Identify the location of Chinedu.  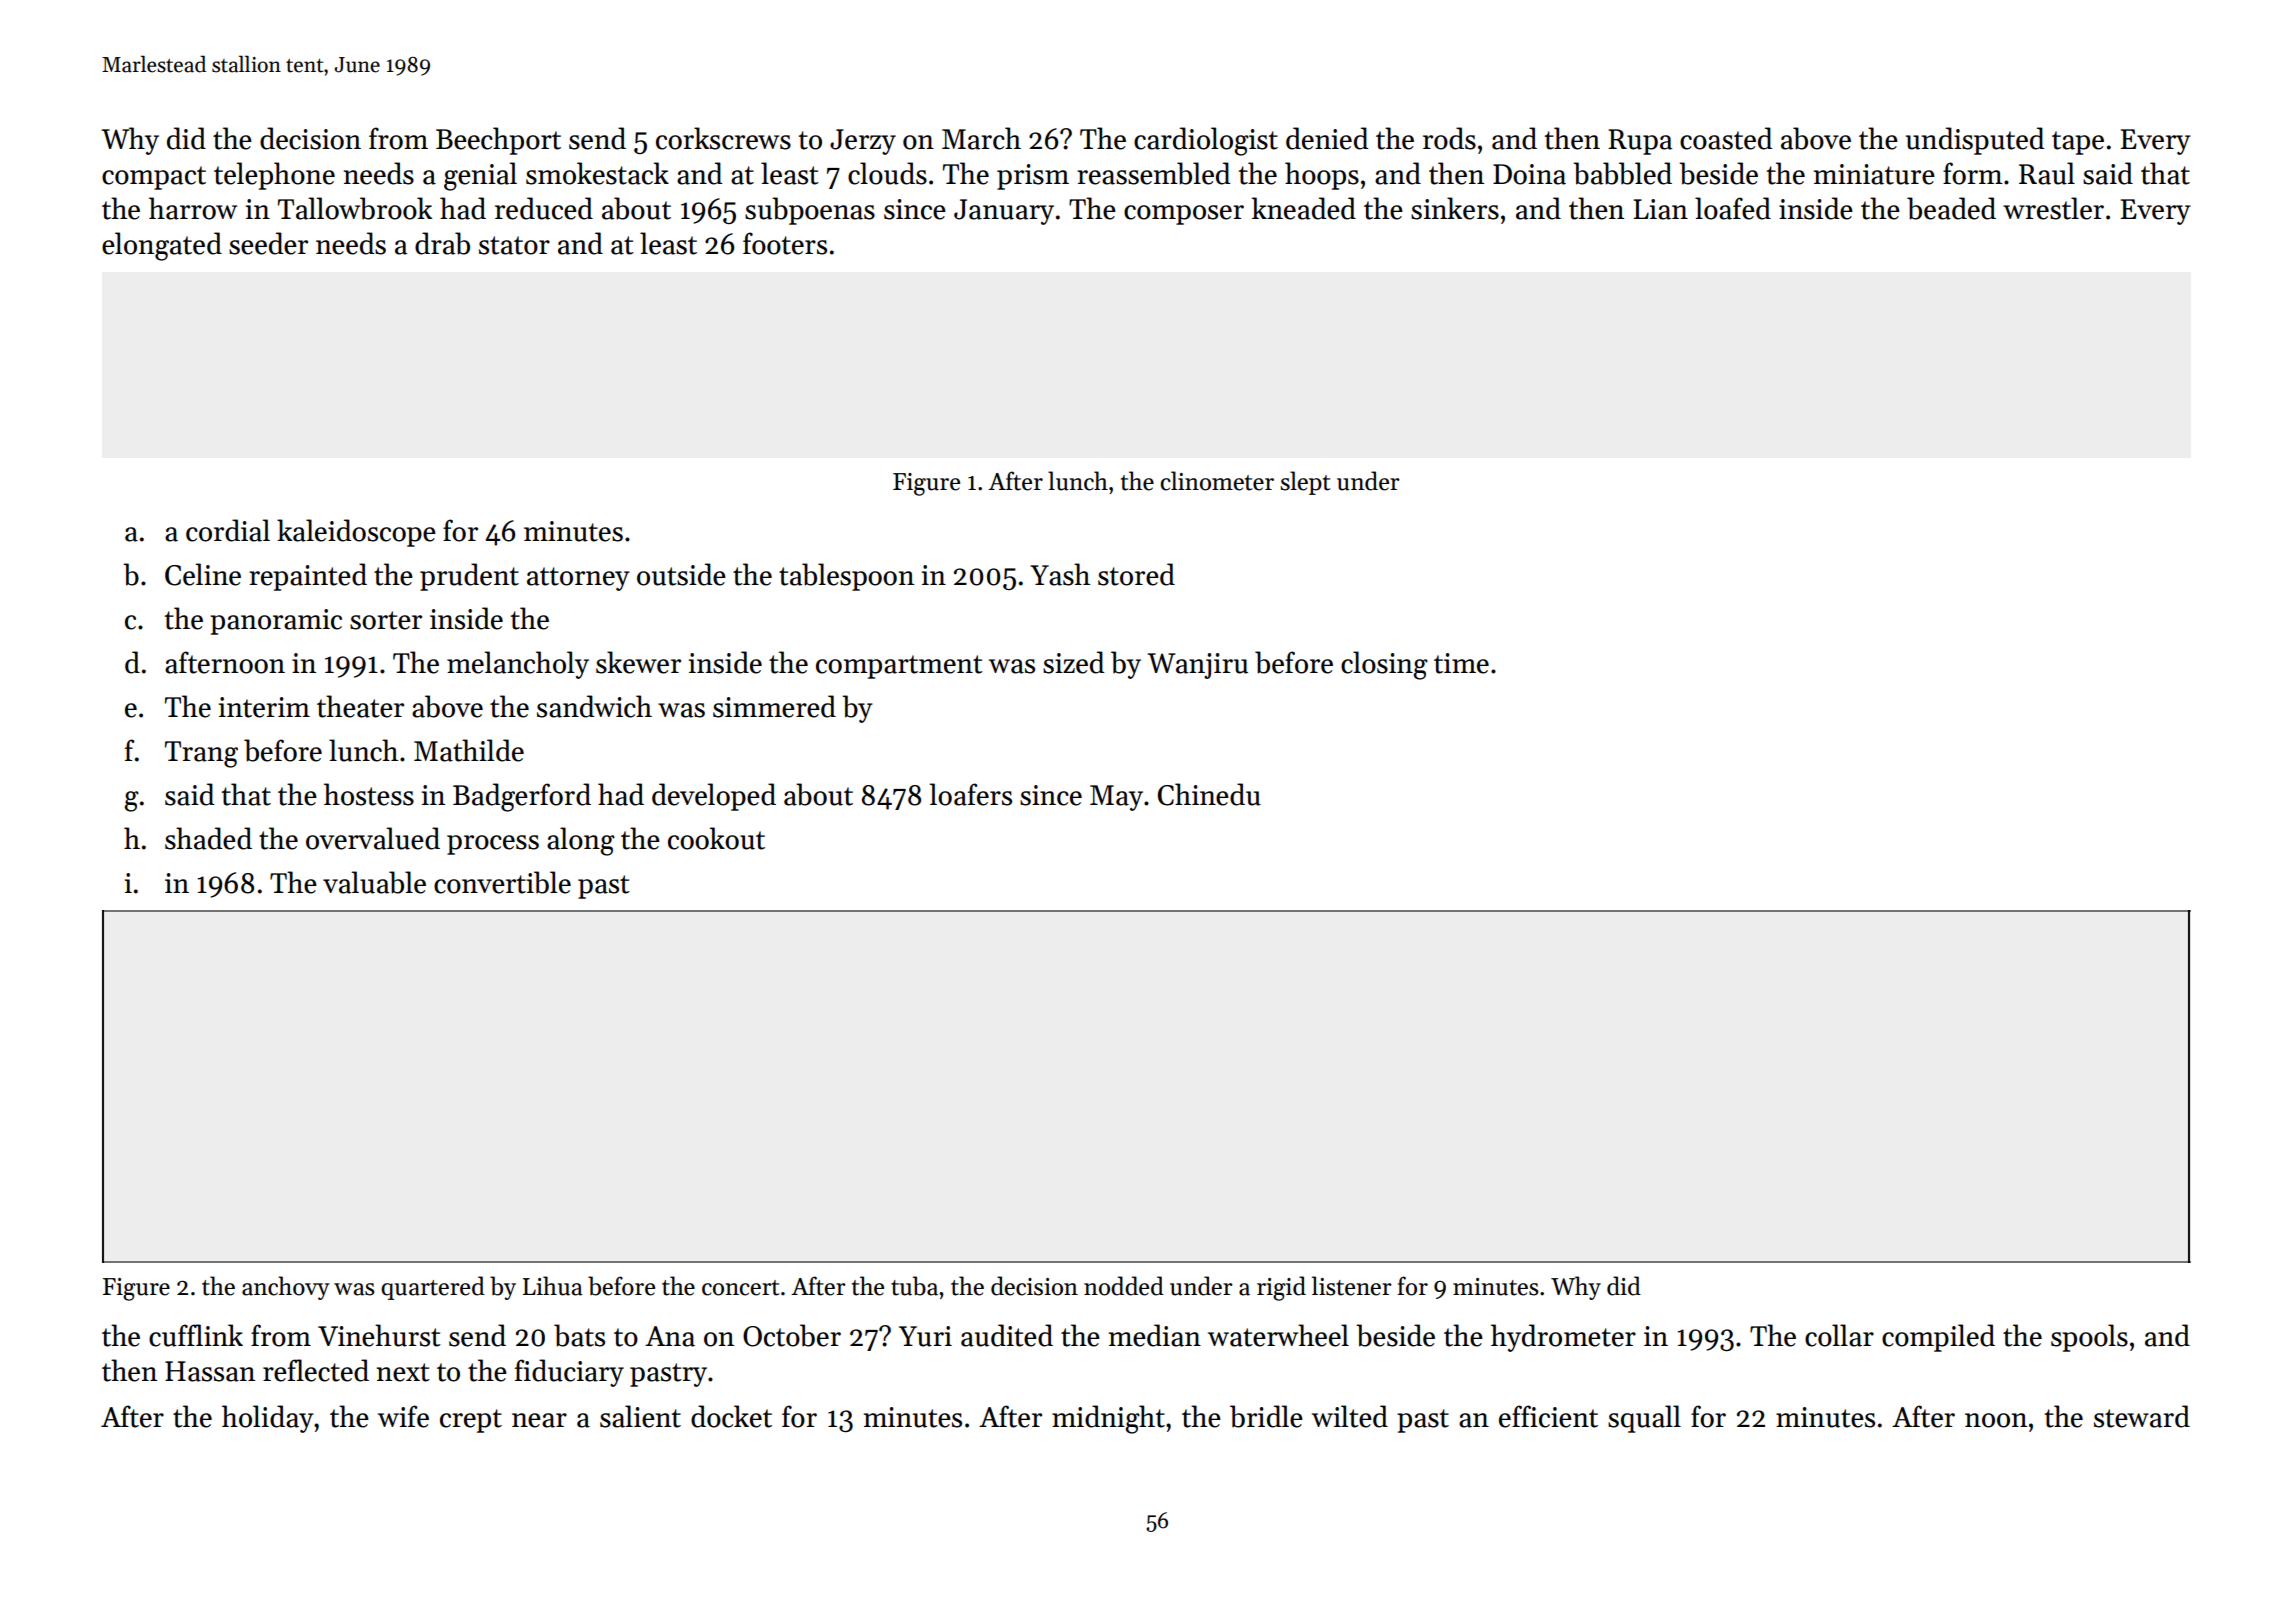
(1209, 794).
